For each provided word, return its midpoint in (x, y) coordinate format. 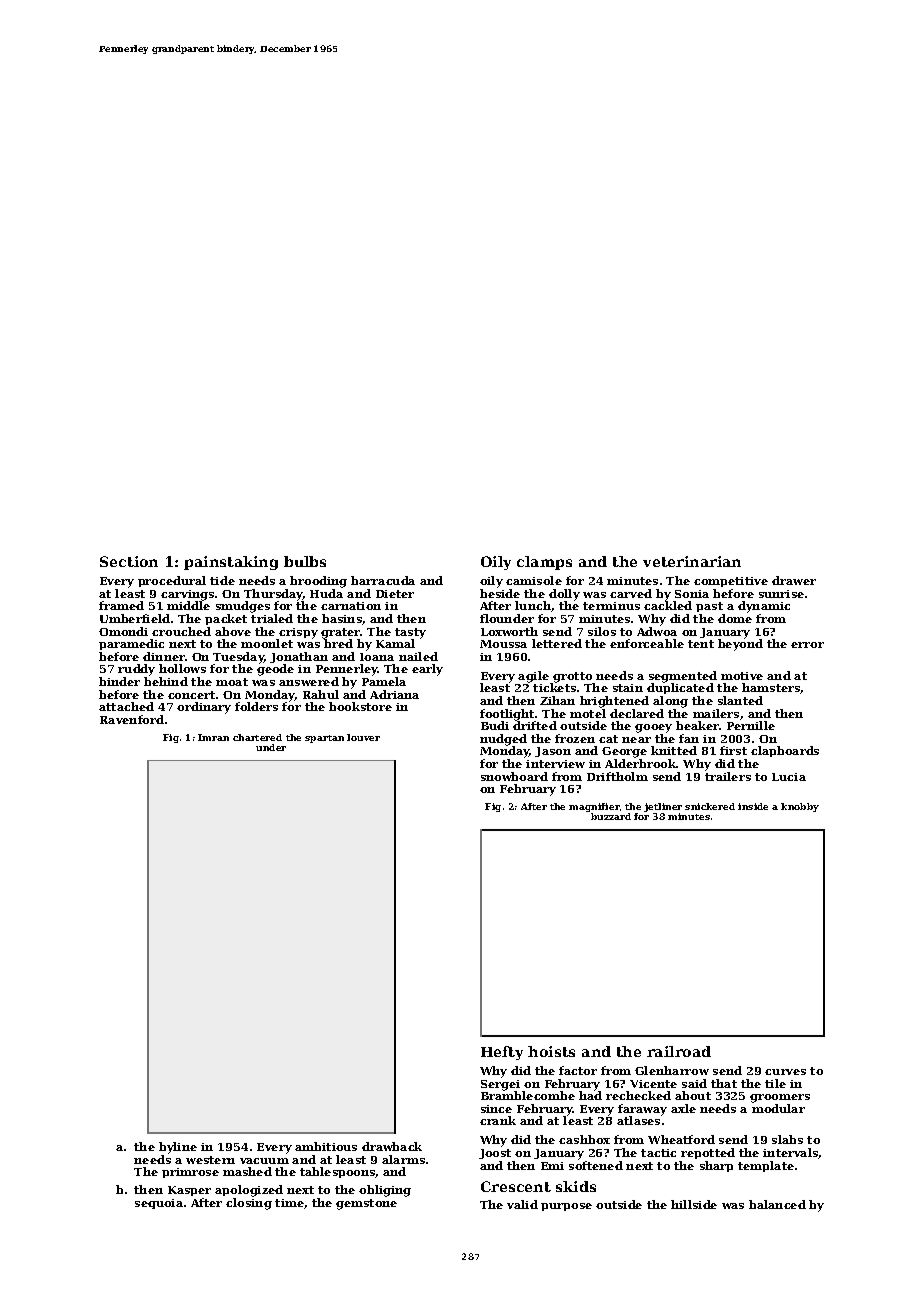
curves (785, 1072)
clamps (544, 563)
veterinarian (692, 561)
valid (522, 1204)
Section (129, 561)
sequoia (159, 1204)
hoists (551, 1051)
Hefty (502, 1053)
